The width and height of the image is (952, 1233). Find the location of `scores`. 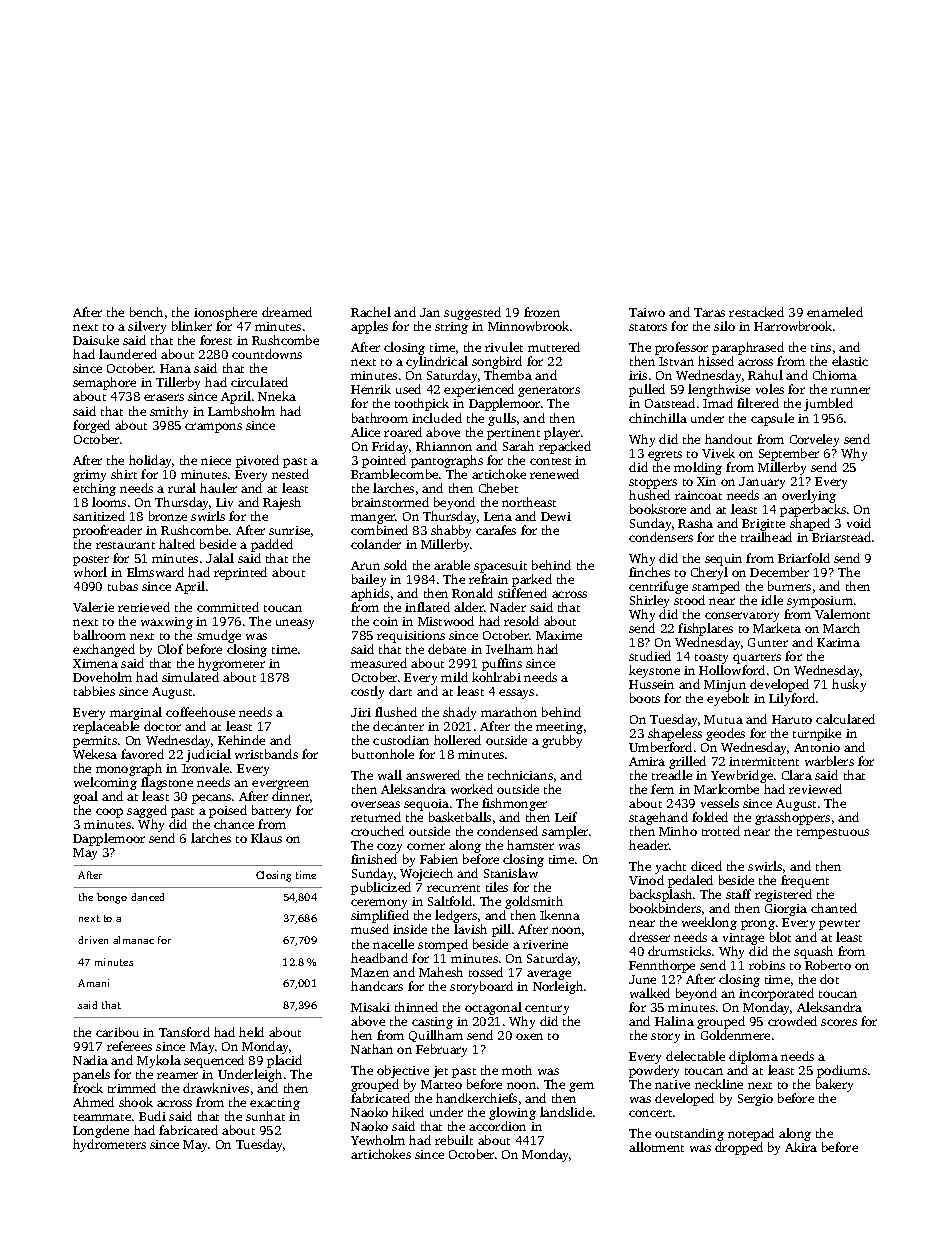

scores is located at coordinates (839, 1022).
